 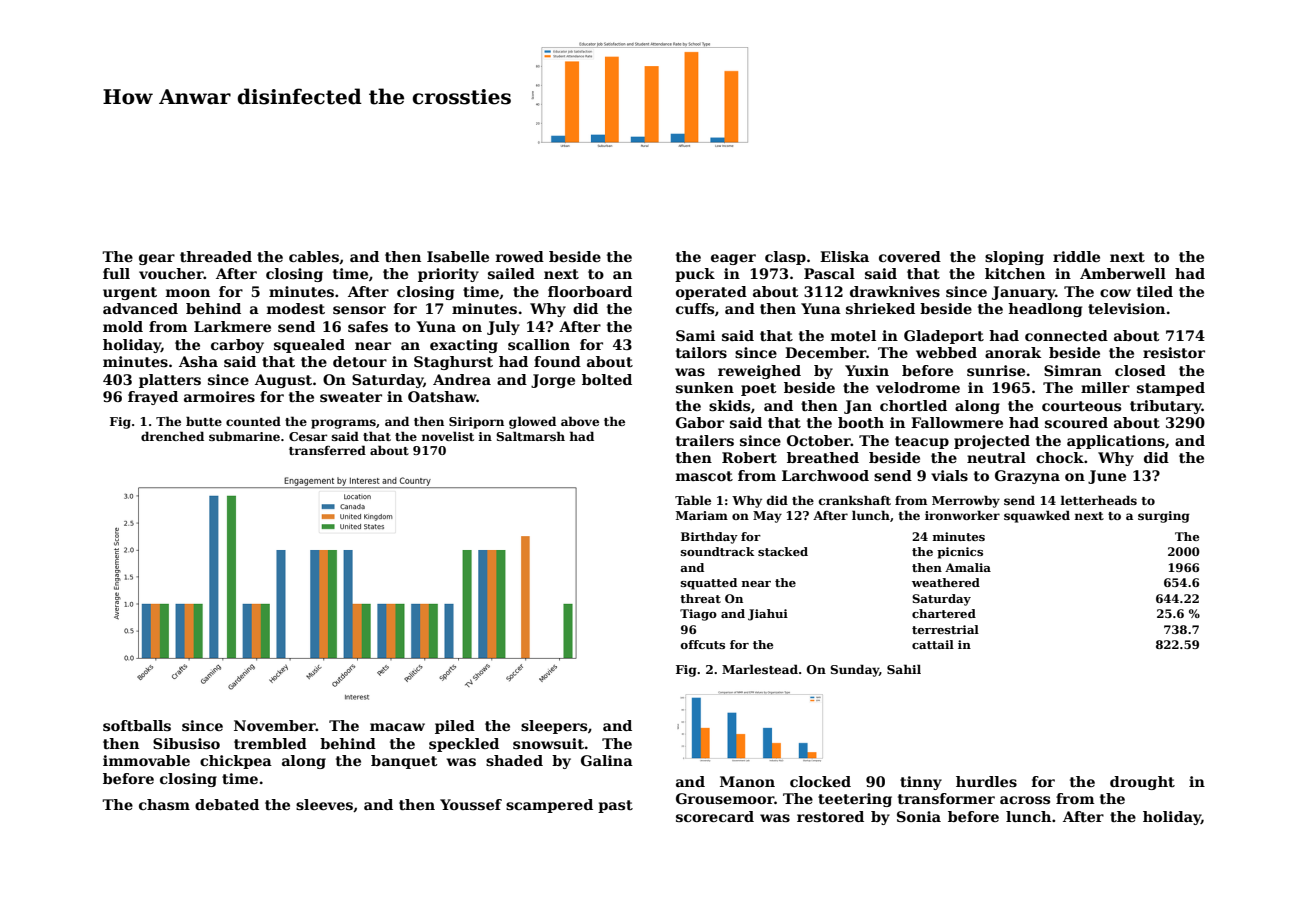 I want to click on teacup, so click(x=922, y=442).
